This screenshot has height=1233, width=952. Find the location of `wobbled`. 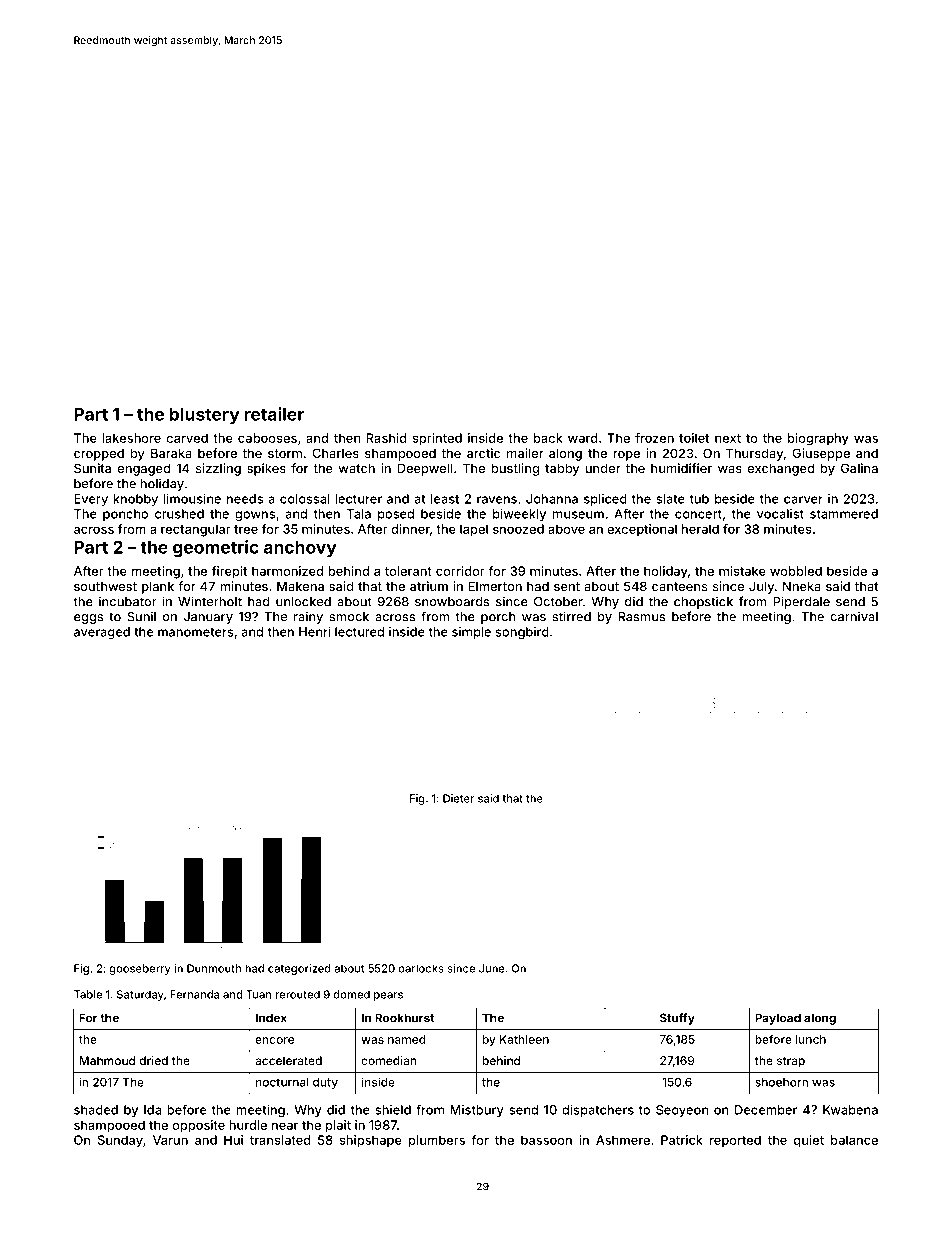

wobbled is located at coordinates (796, 571).
